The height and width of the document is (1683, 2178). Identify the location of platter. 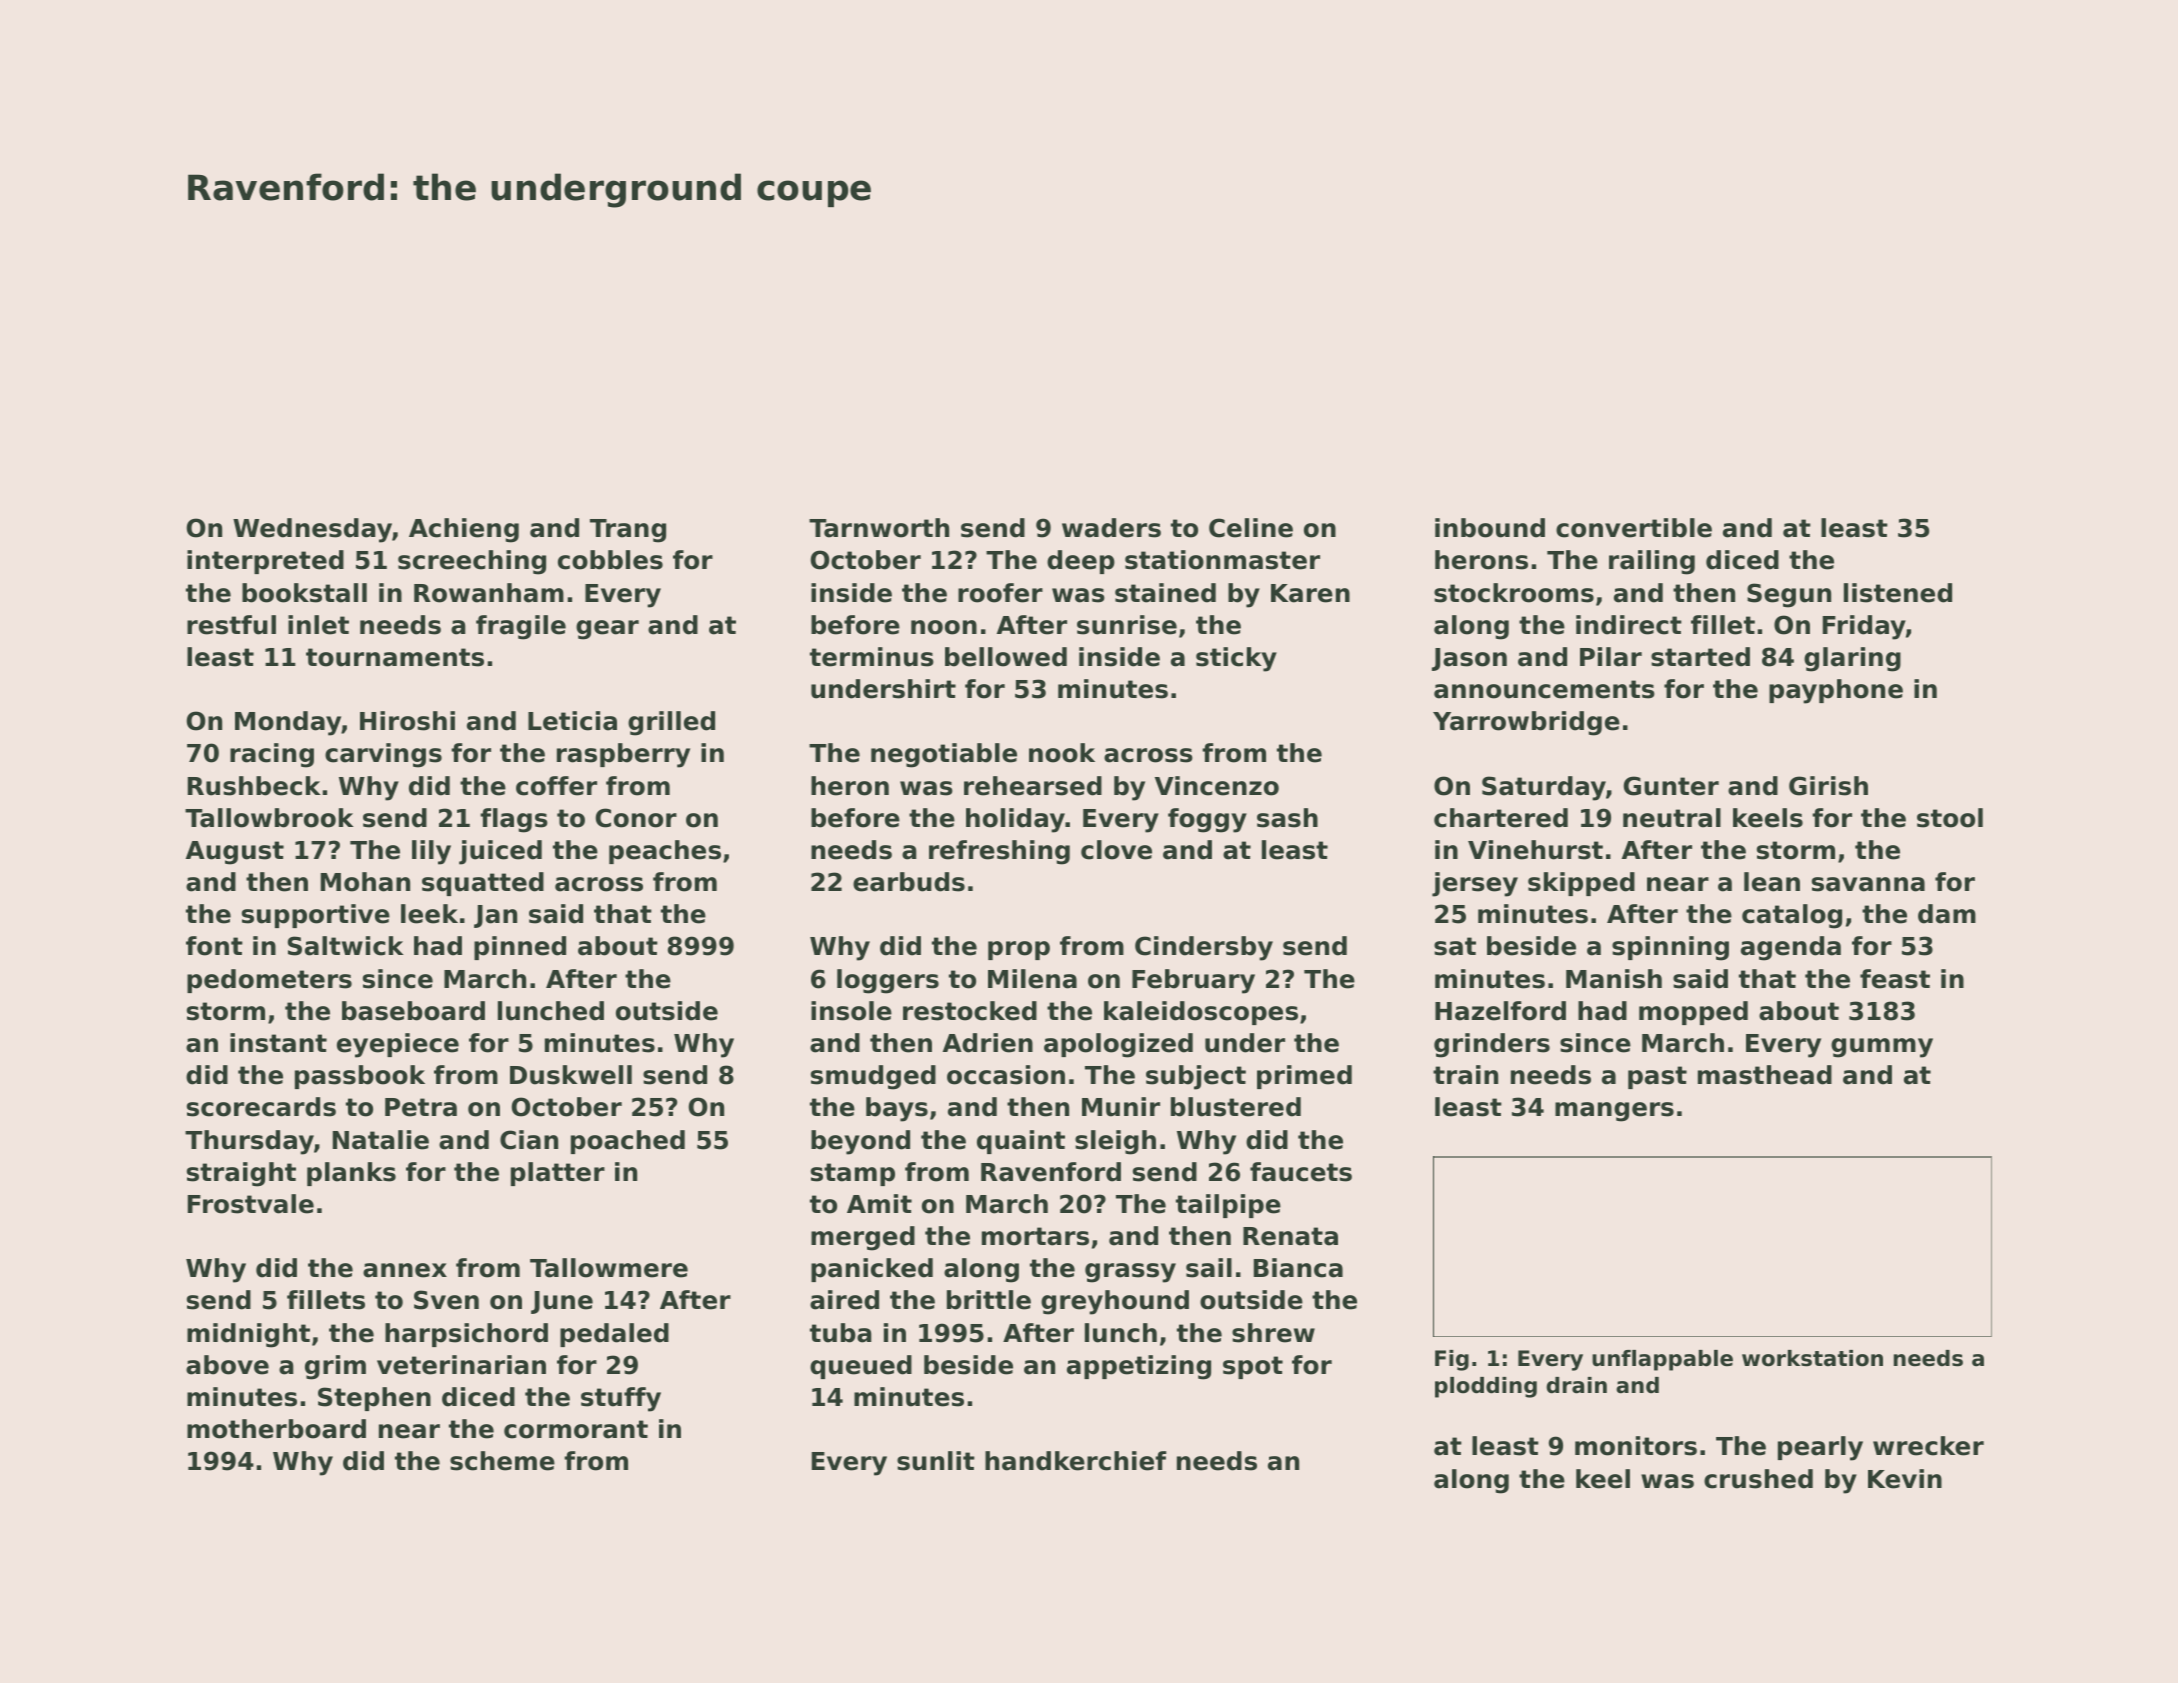
(558, 1174).
